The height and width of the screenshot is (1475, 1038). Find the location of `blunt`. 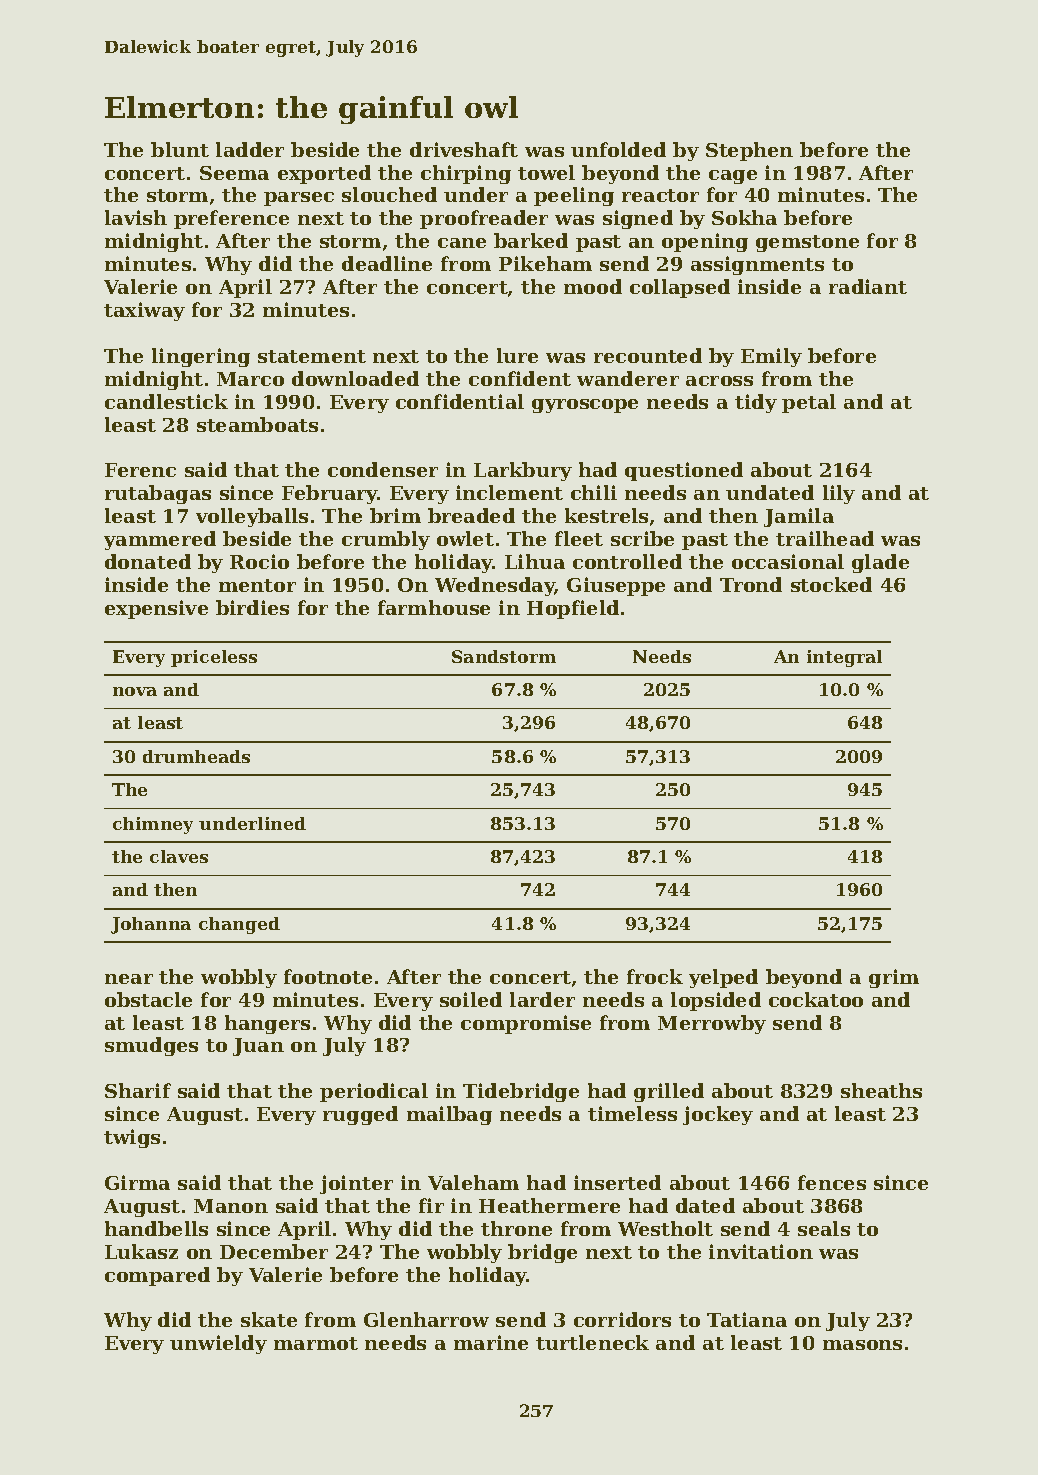

blunt is located at coordinates (180, 149).
